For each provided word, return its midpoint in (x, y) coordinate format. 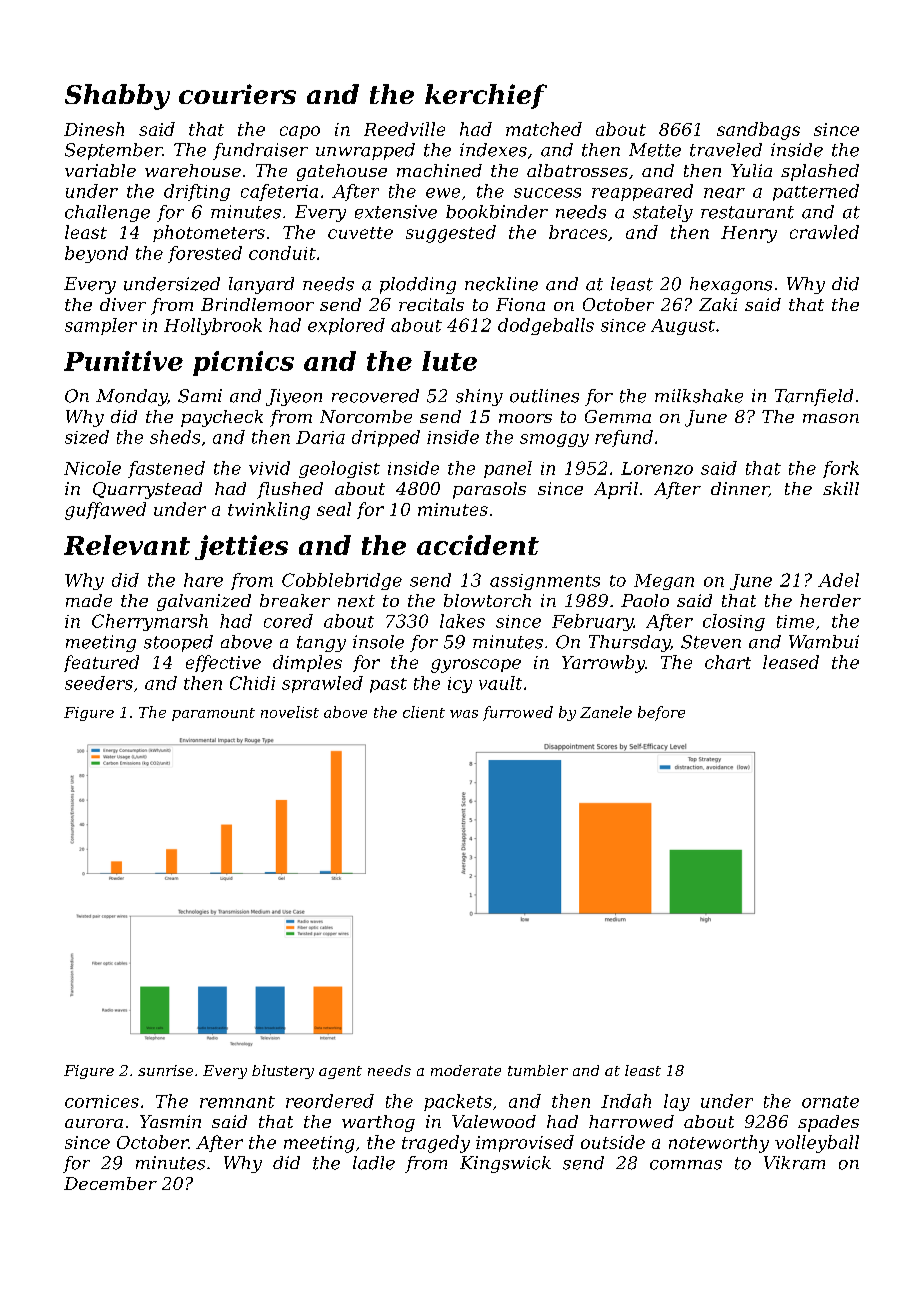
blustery (283, 1072)
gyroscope (476, 666)
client (424, 712)
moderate (466, 1070)
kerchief (486, 96)
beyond (96, 254)
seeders (99, 683)
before (661, 713)
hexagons (731, 285)
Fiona (520, 304)
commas (686, 1165)
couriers (237, 94)
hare (203, 580)
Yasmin (170, 1121)
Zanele (606, 712)
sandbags (758, 131)
